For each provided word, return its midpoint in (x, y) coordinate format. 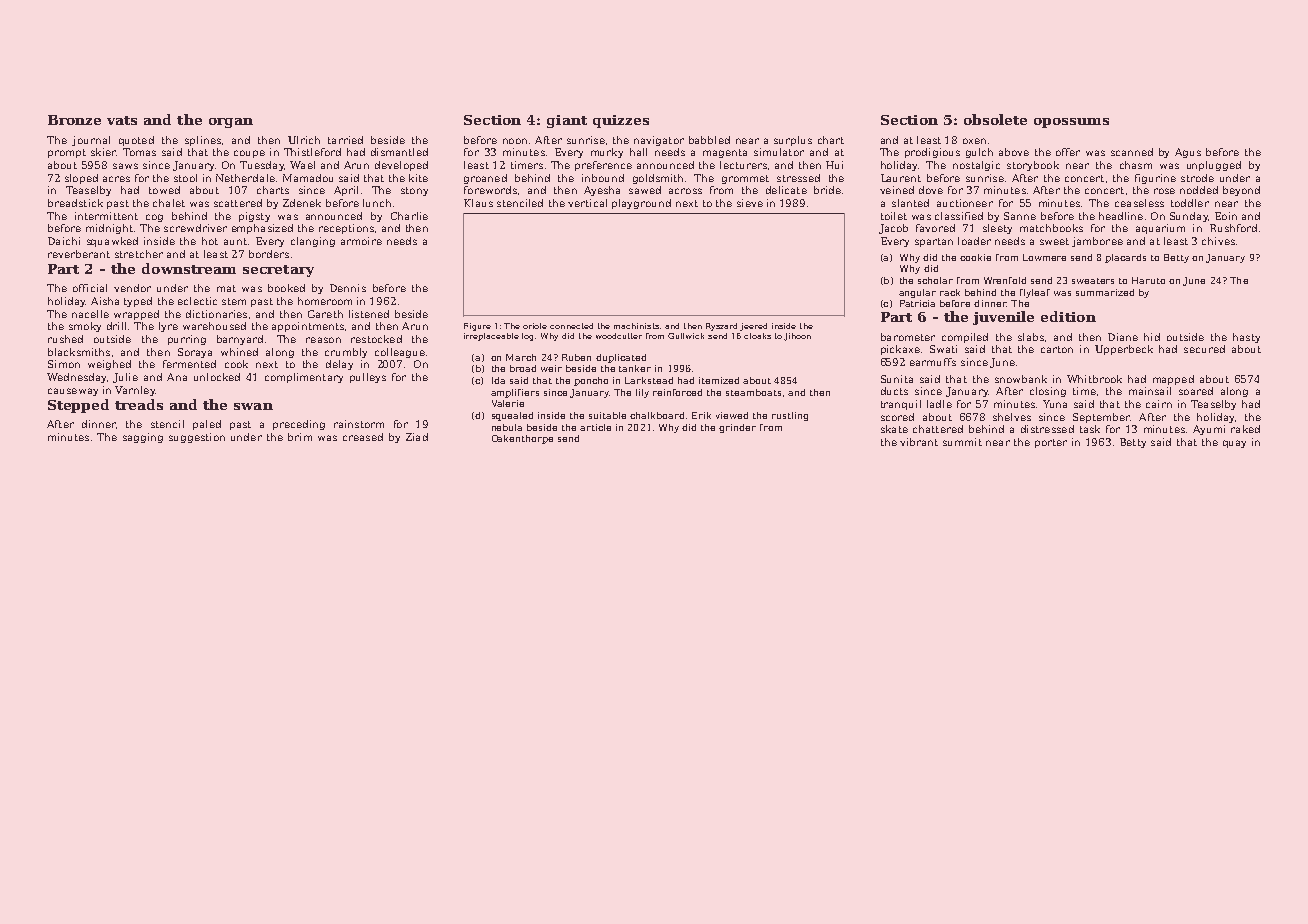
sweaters (1093, 281)
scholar (935, 280)
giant (567, 121)
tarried (345, 140)
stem (234, 301)
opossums (1071, 123)
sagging (143, 438)
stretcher (139, 254)
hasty (1246, 338)
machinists (636, 326)
